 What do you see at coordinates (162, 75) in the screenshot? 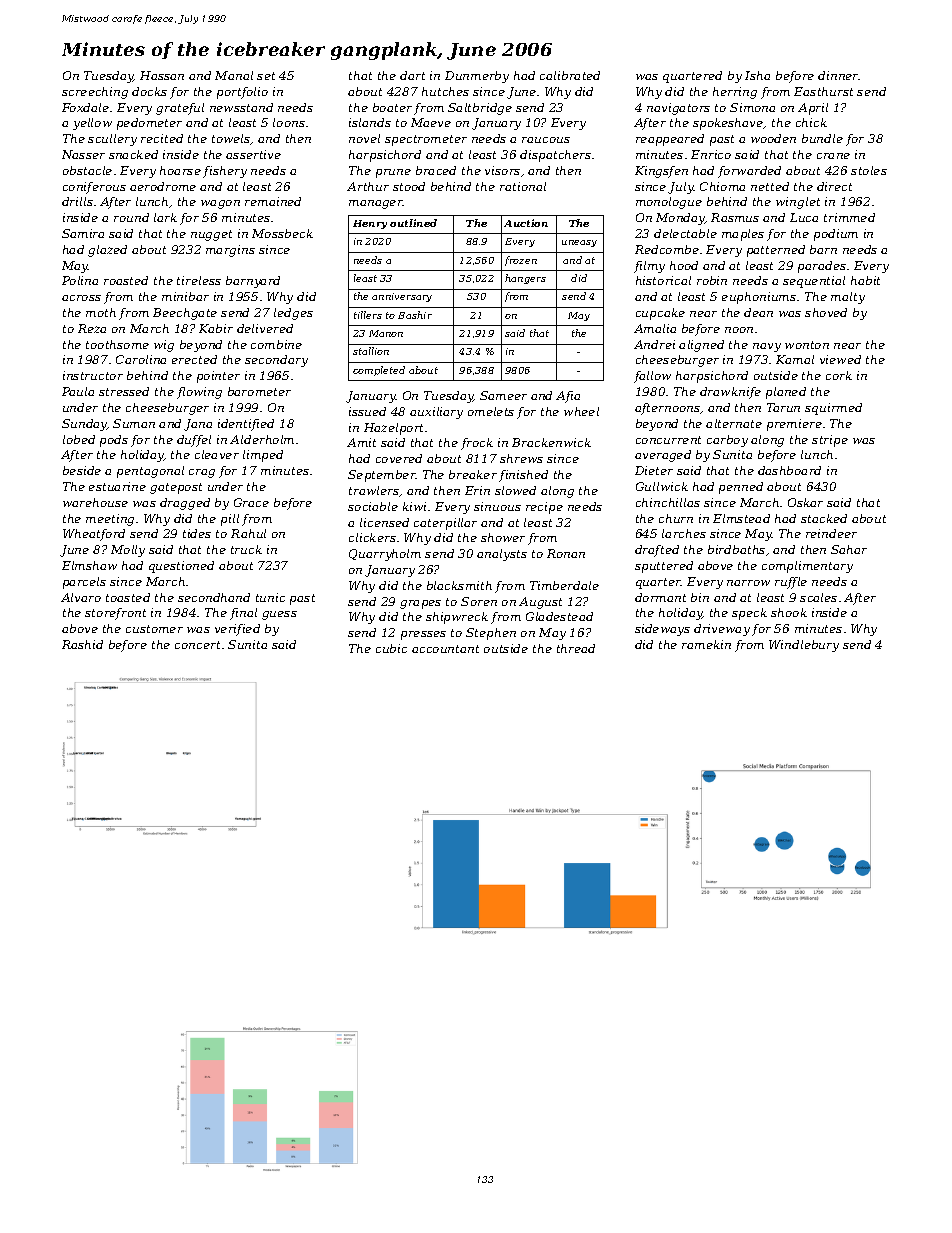
I see `Hassan` at bounding box center [162, 75].
